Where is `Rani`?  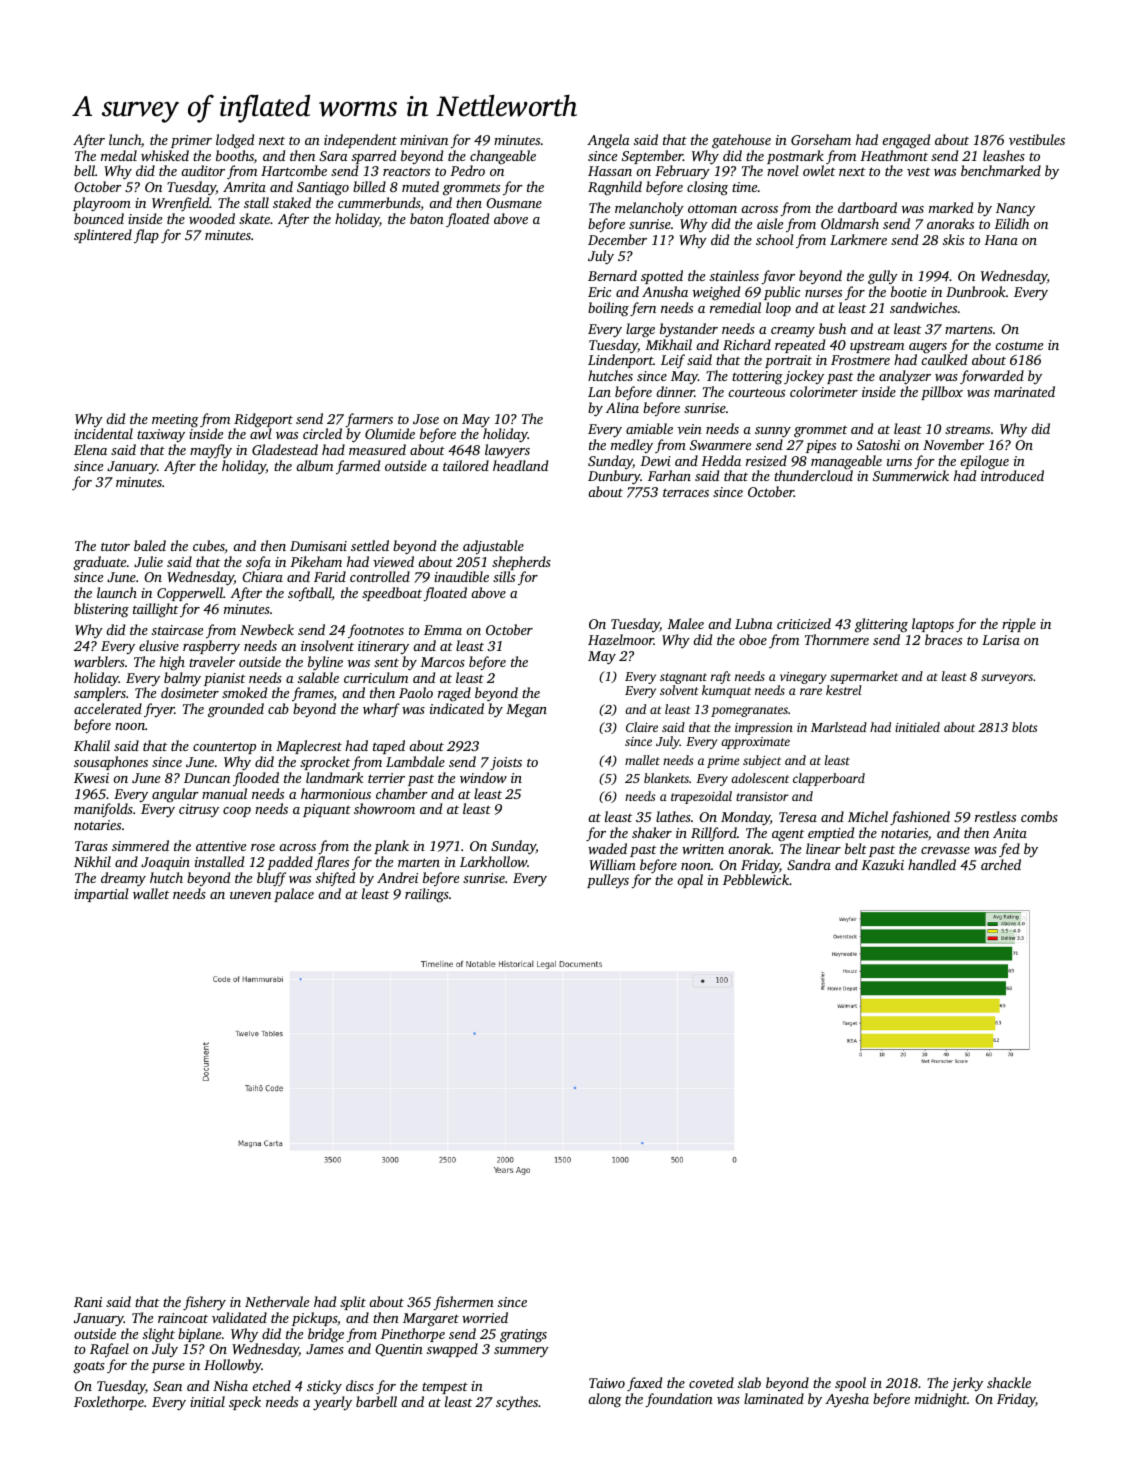 Rani is located at coordinates (88, 1302).
